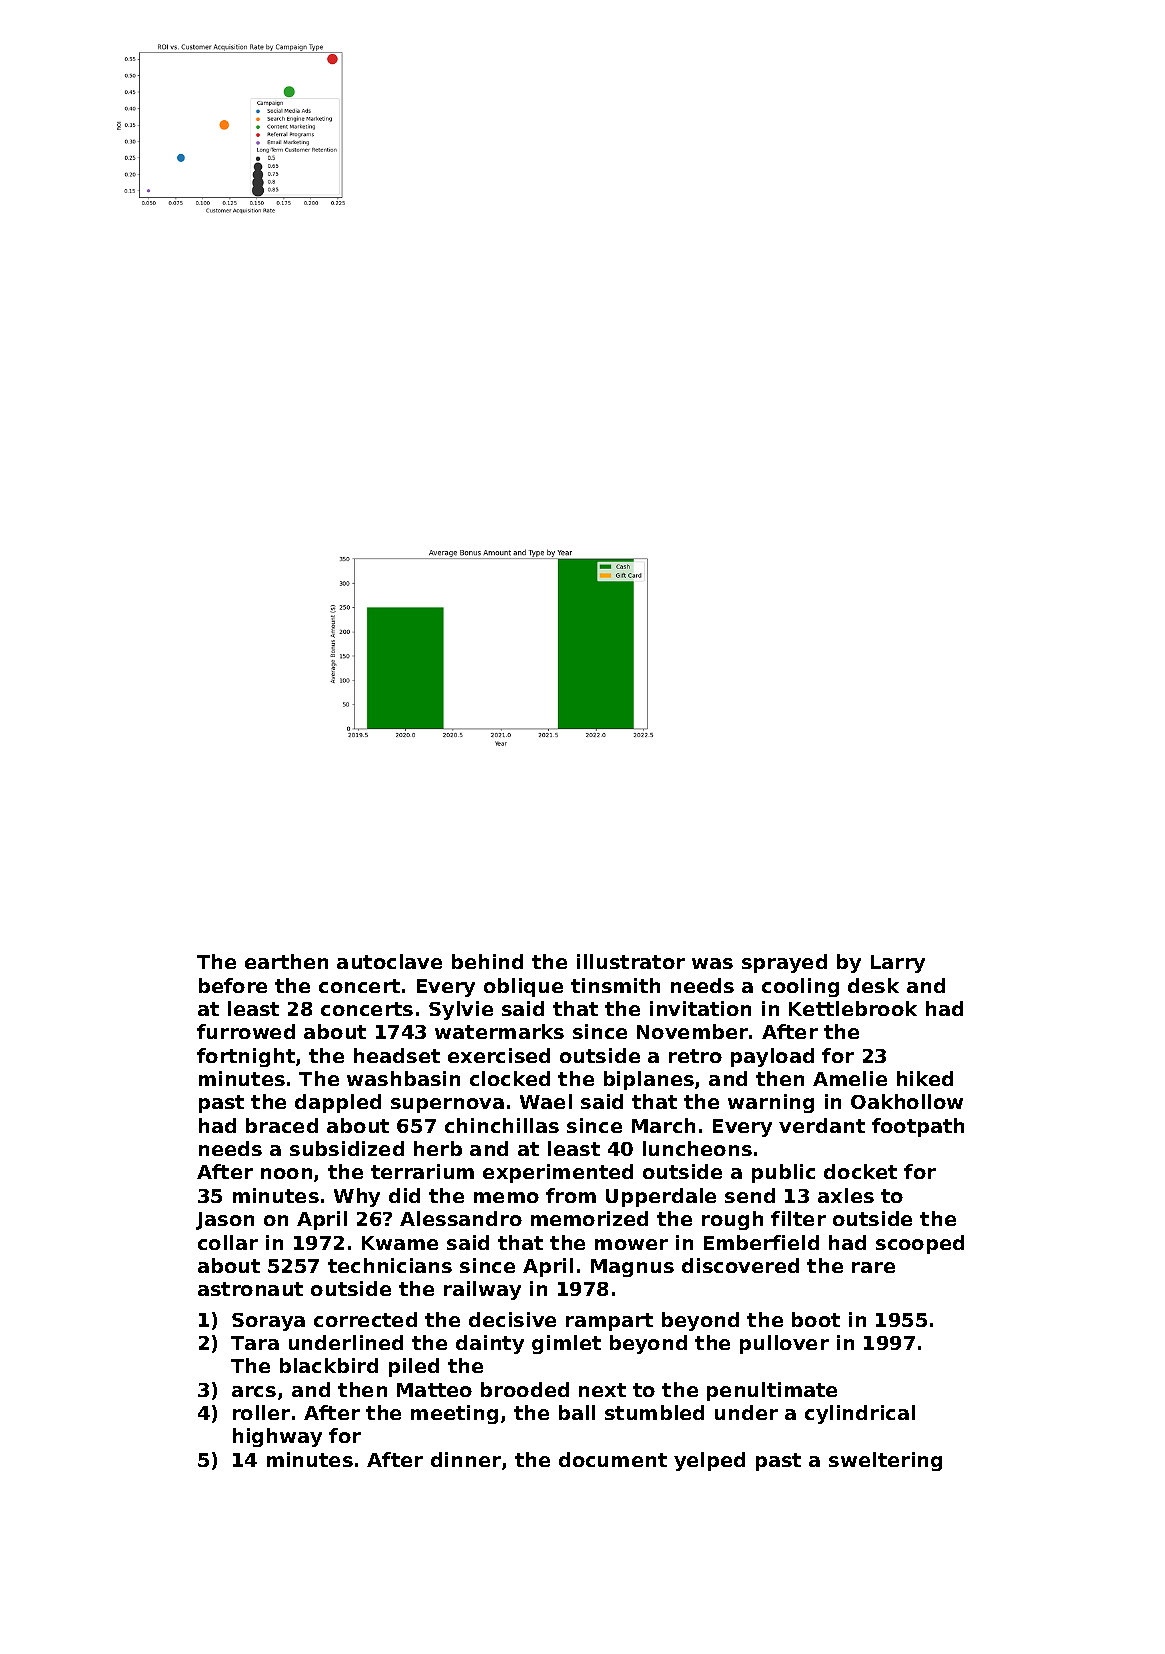 The height and width of the document is (1654, 1165). Describe the element at coordinates (250, 1289) in the document. I see `astronaut` at that location.
